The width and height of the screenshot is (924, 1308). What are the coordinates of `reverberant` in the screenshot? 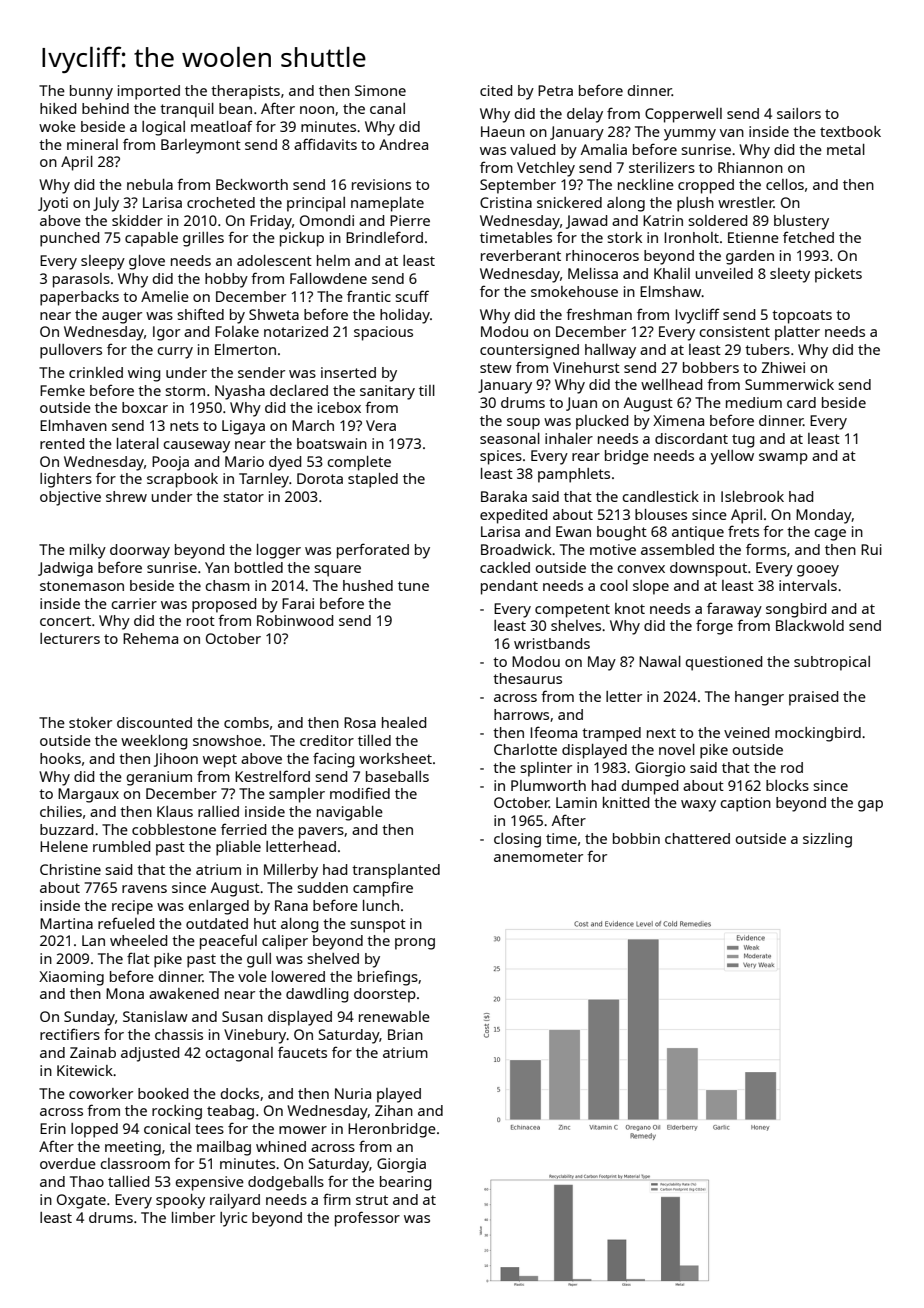 It's located at (521, 255).
